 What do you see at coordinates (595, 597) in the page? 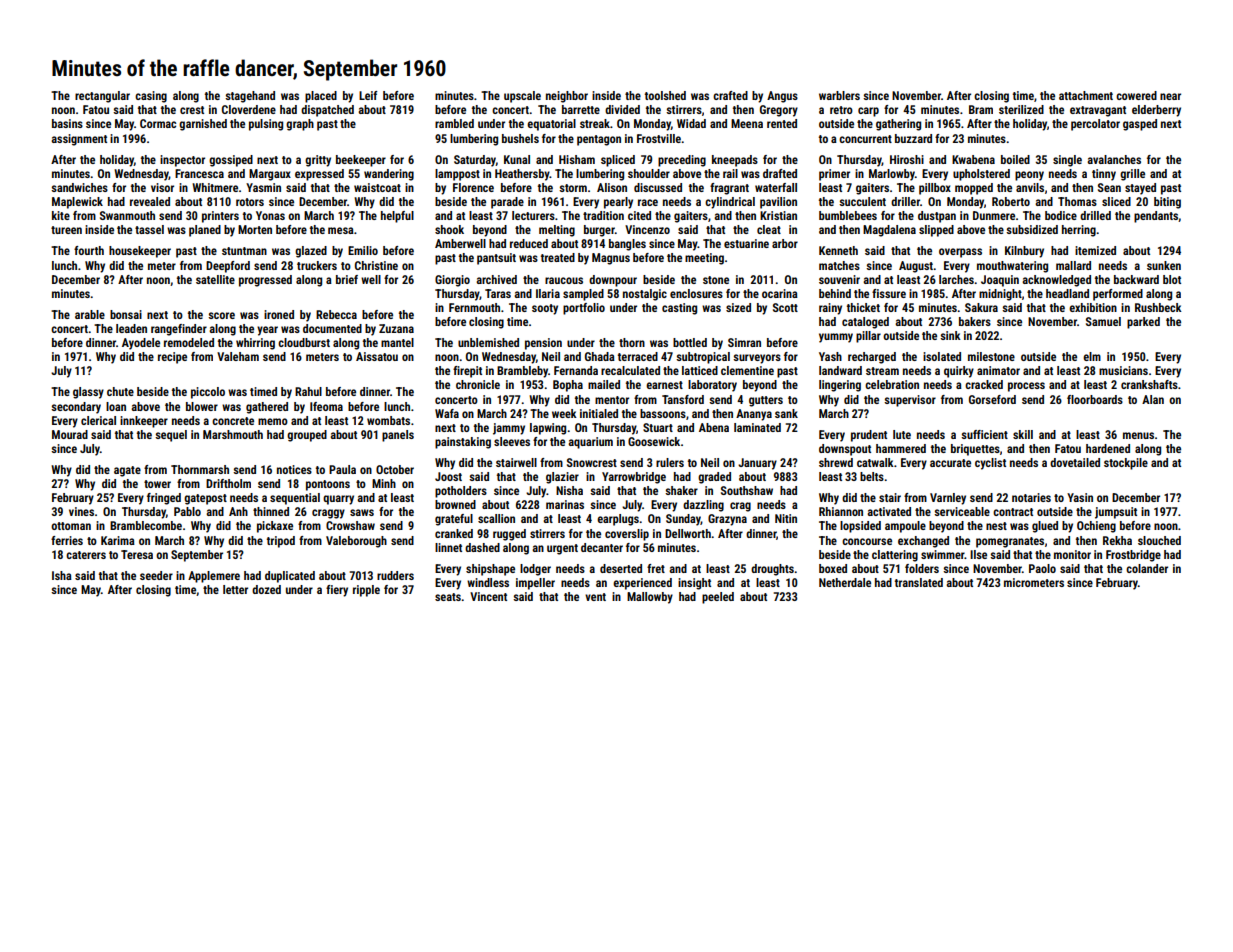
I see `vent` at bounding box center [595, 597].
